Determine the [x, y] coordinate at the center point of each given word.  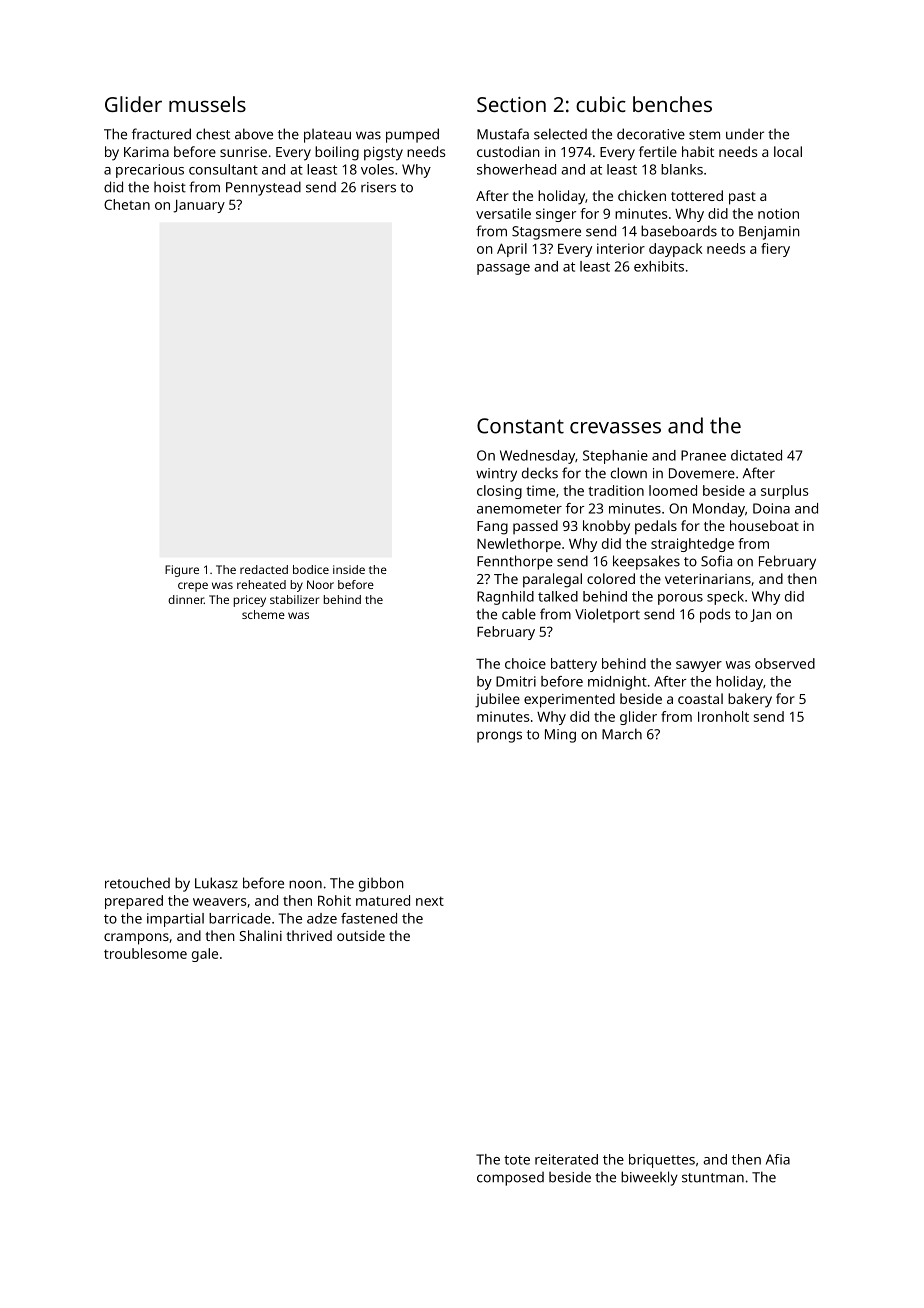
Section [511, 104]
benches [672, 104]
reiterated [566, 1159]
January [199, 206]
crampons [136, 939]
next [430, 901]
